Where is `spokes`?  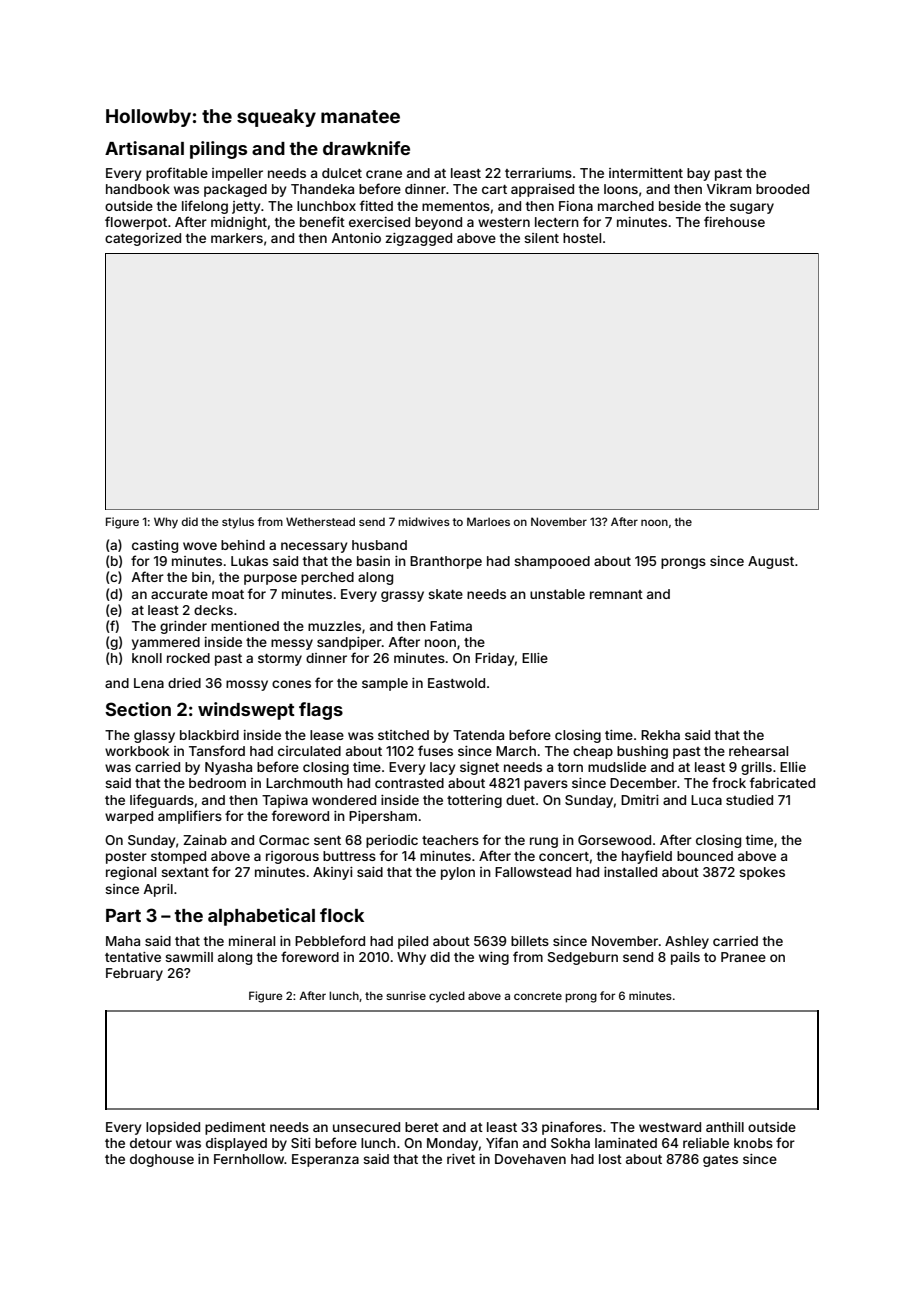 spokes is located at coordinates (762, 873).
